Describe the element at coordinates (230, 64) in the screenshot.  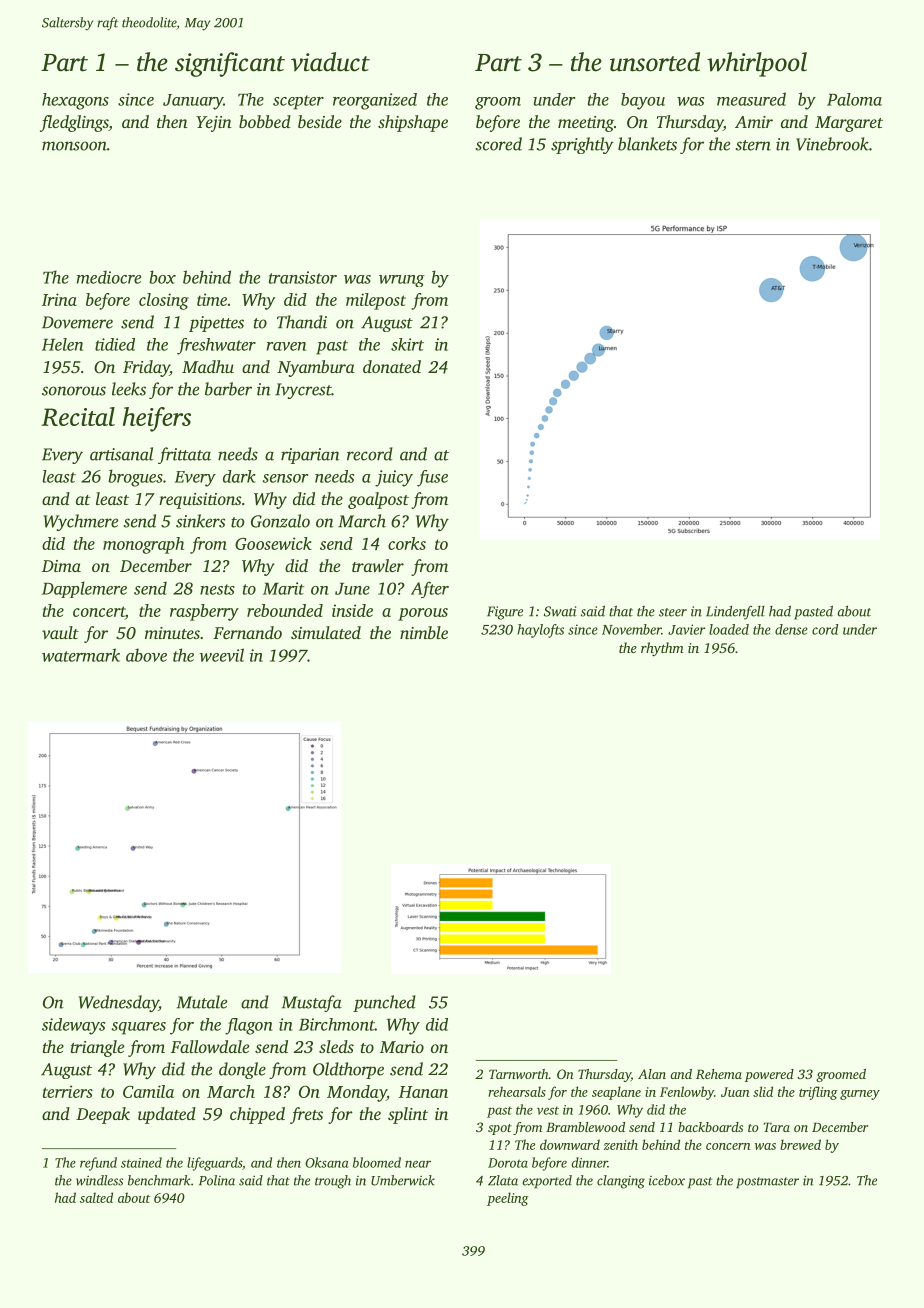
I see `significant` at that location.
